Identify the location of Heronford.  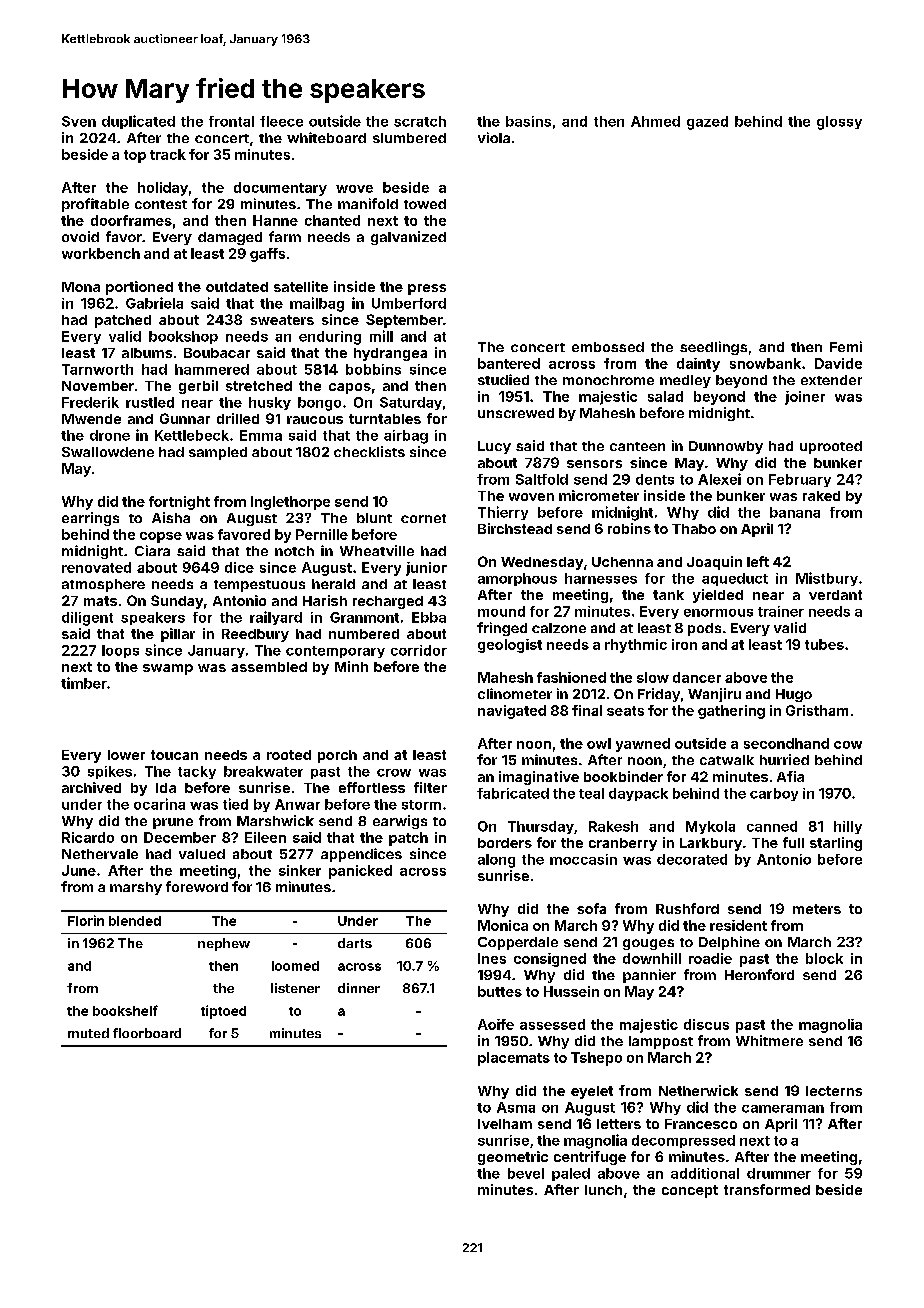
(759, 974).
